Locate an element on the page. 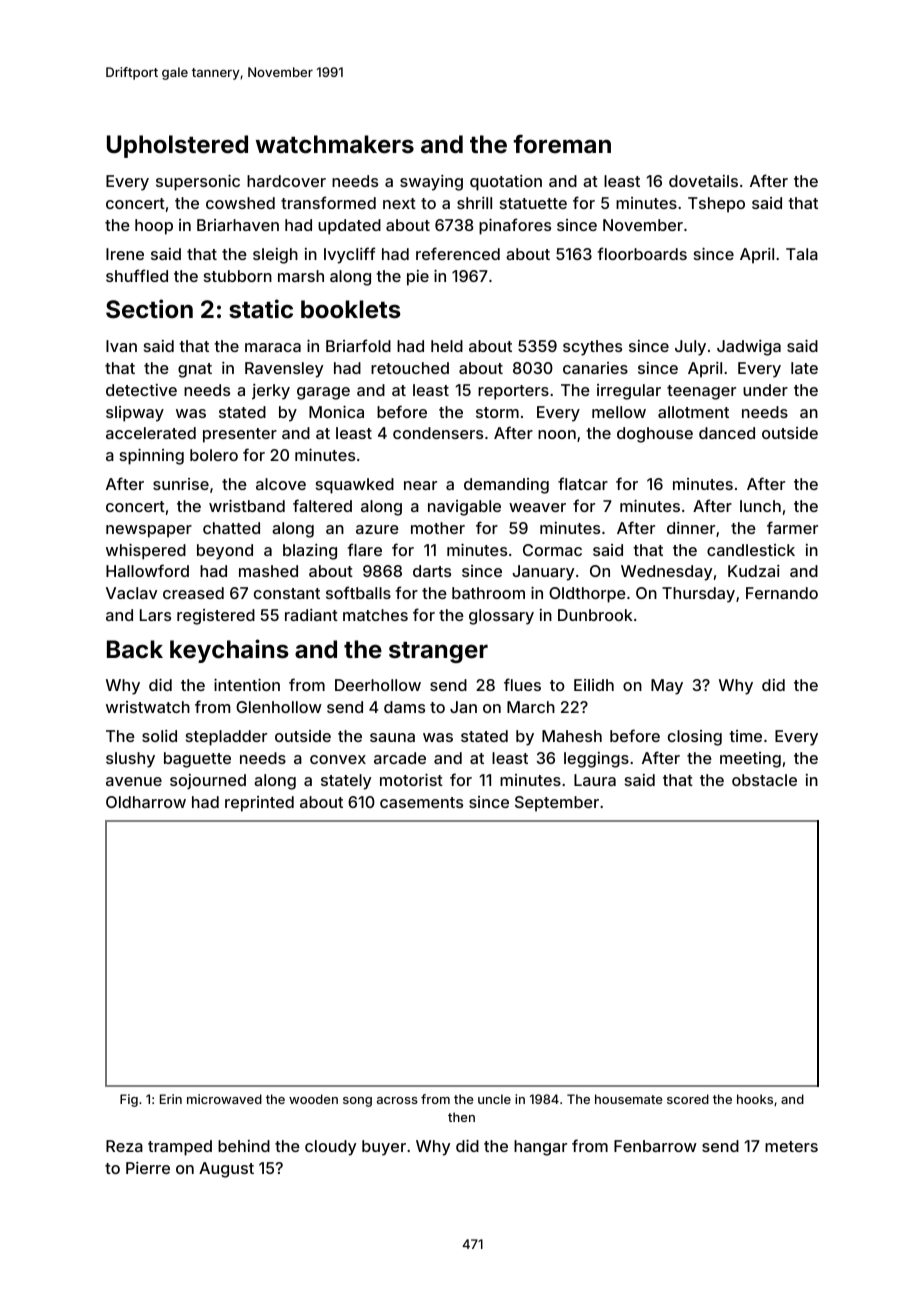 The image size is (924, 1314). weaver is located at coordinates (537, 507).
